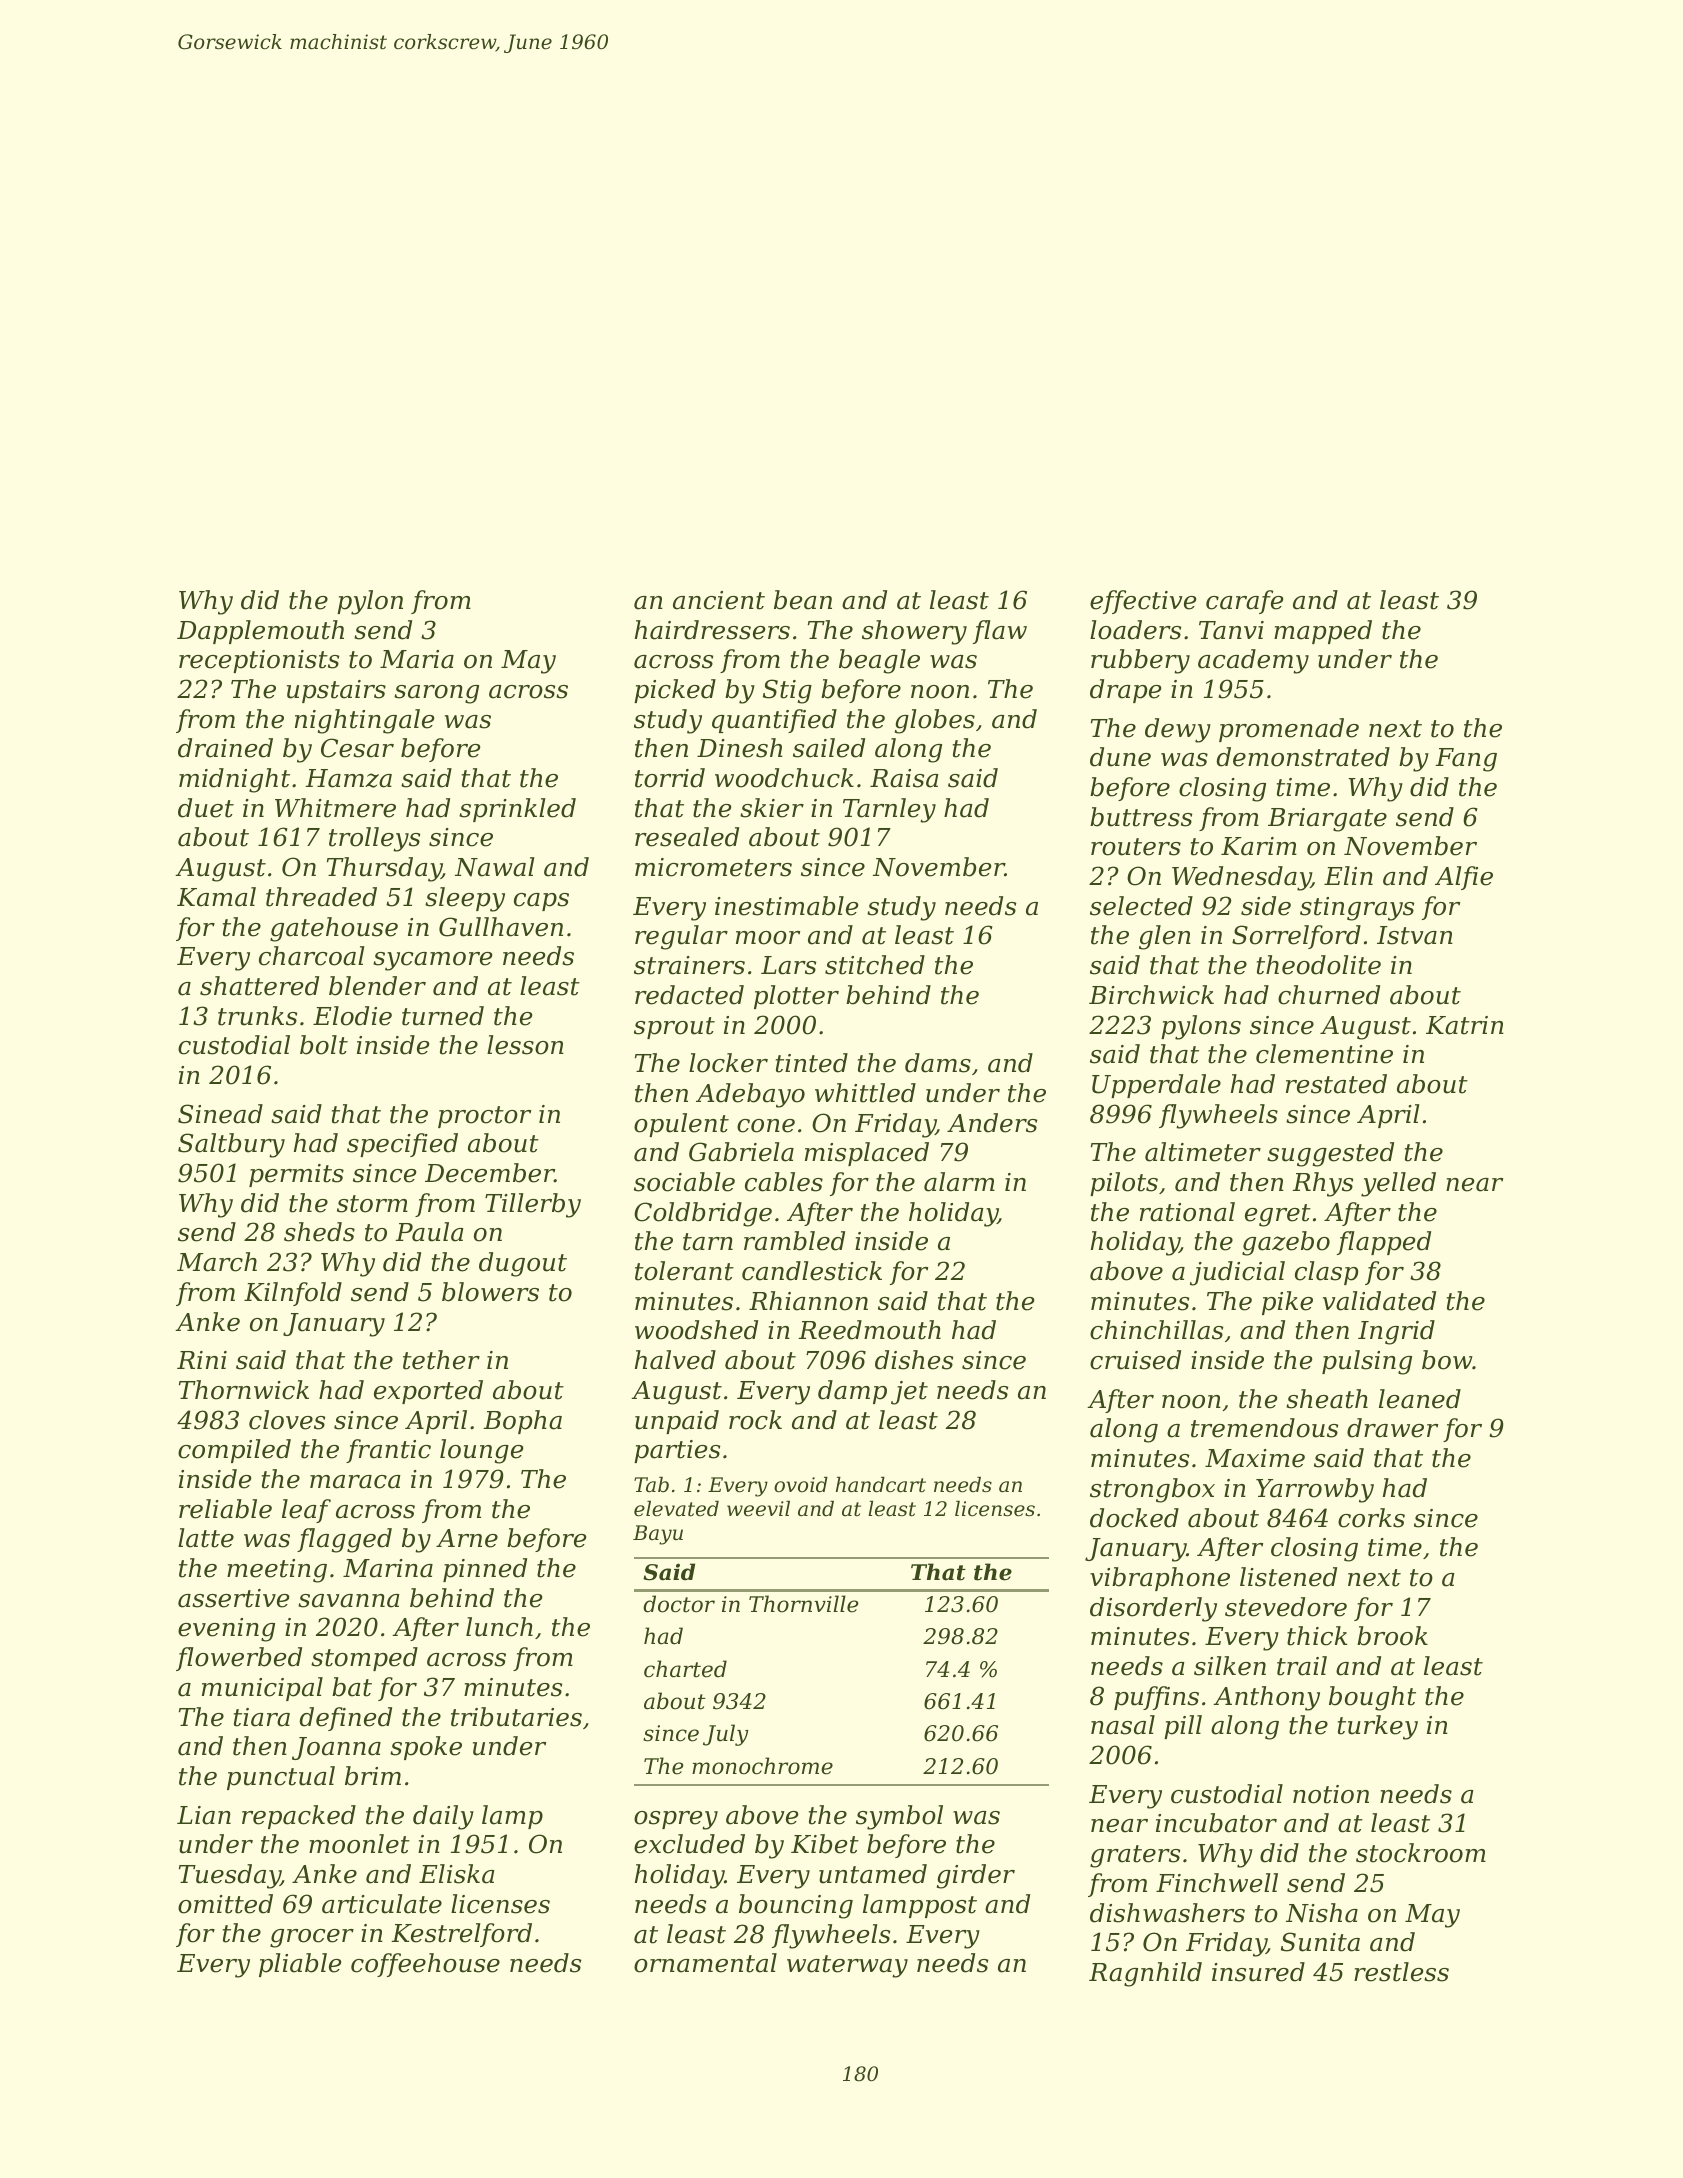  Describe the element at coordinates (225, 1904) in the document. I see `omitted` at that location.
